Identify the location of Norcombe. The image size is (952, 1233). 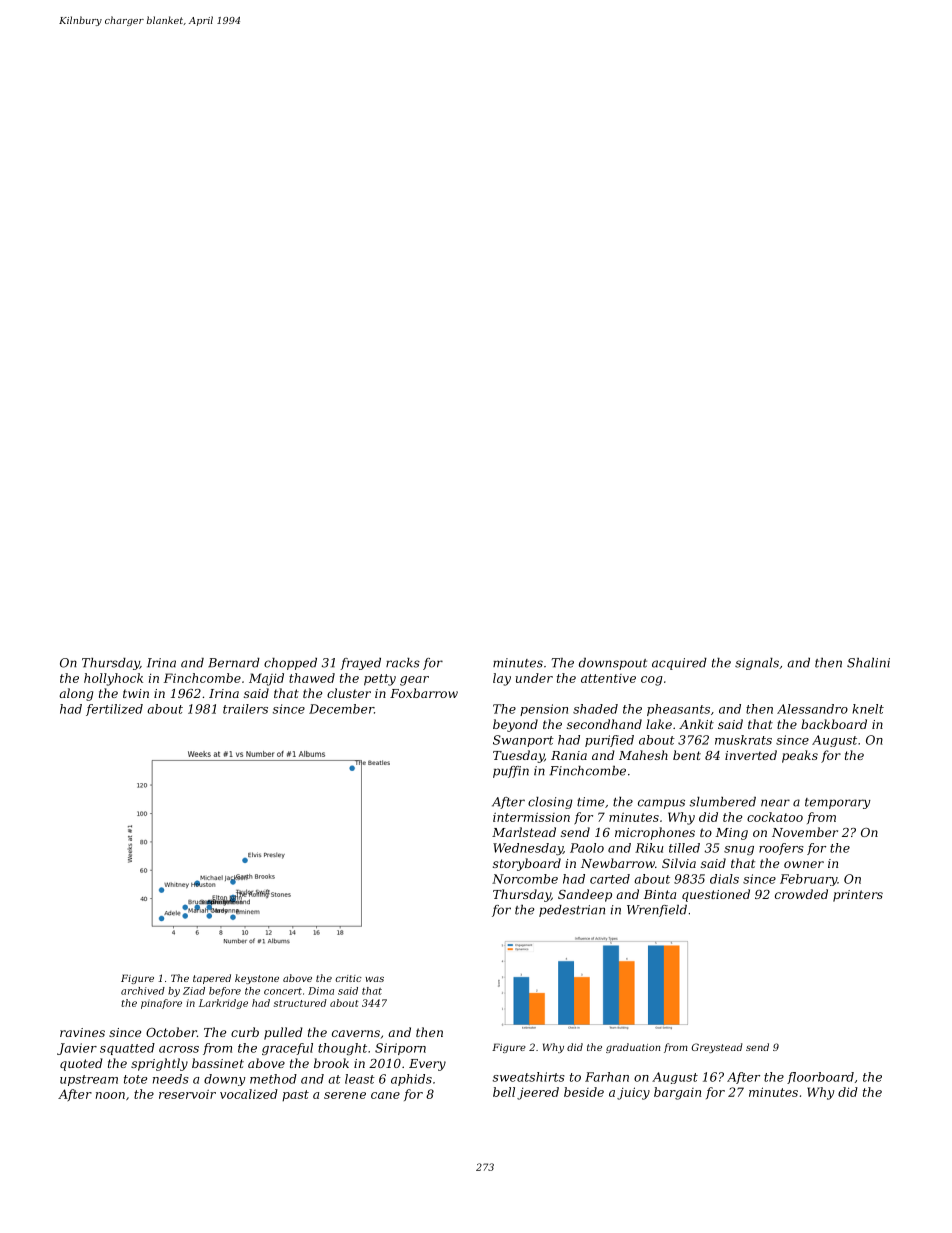
(525, 879).
